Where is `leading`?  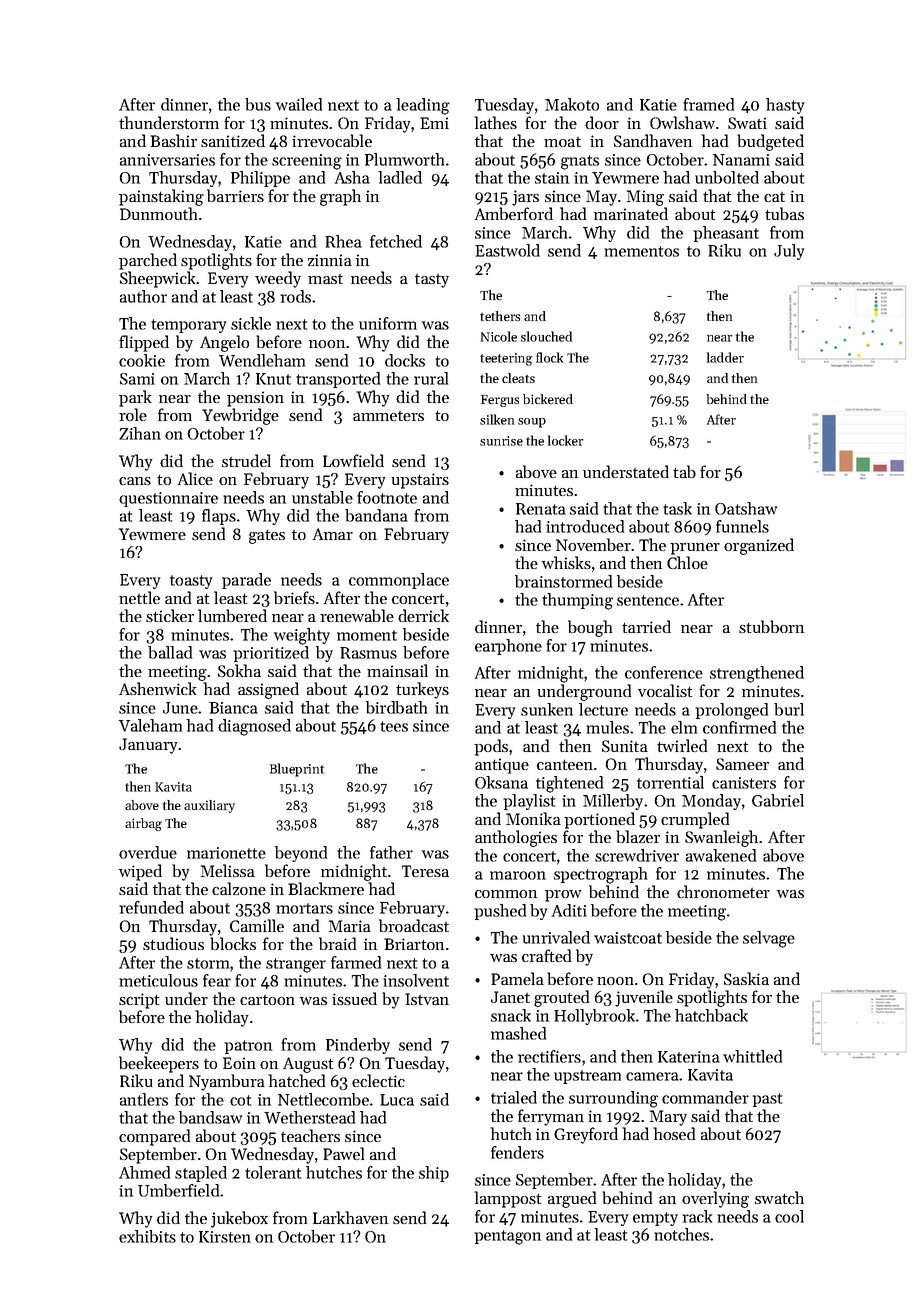 leading is located at coordinates (423, 106).
